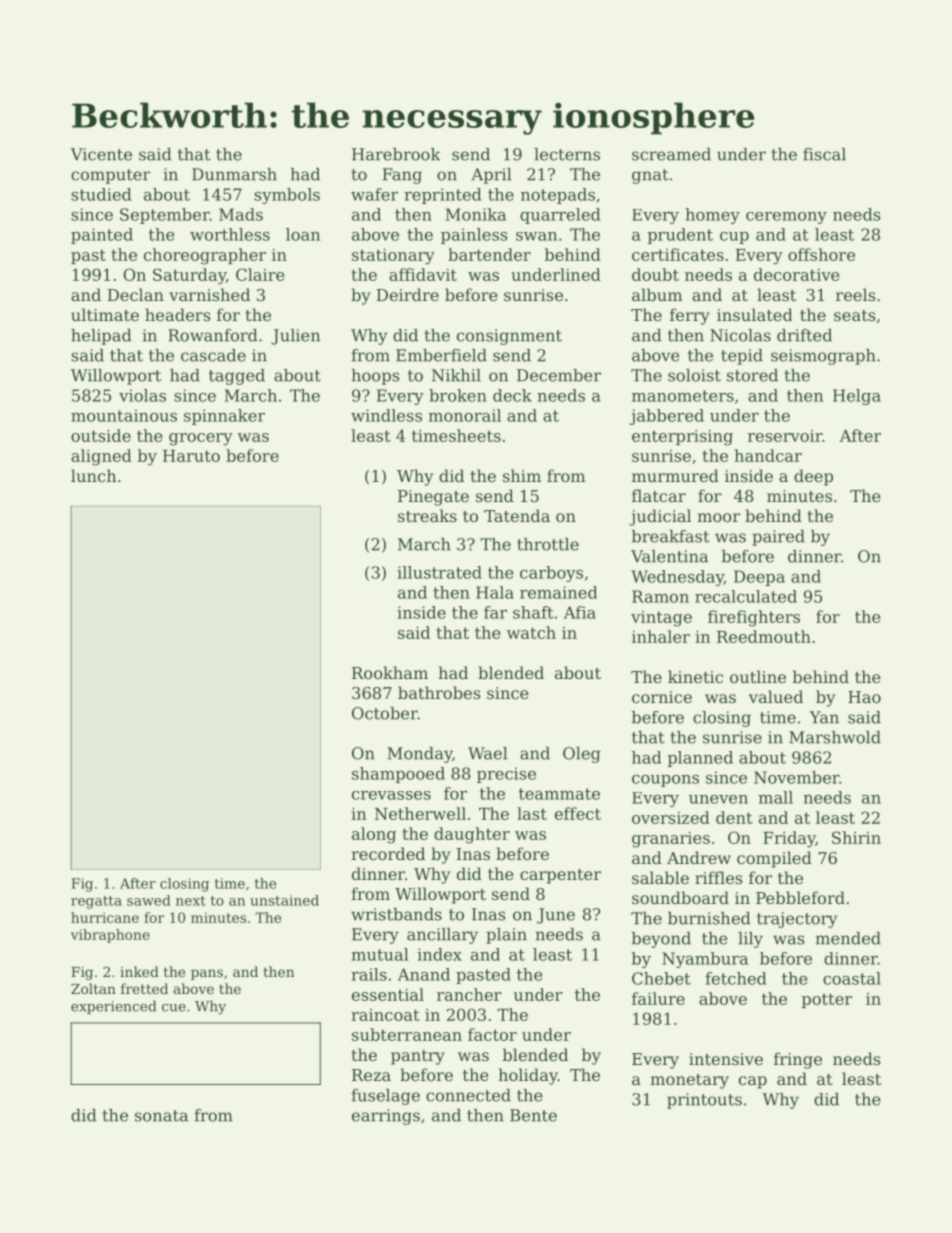 Image resolution: width=952 pixels, height=1233 pixels. I want to click on Haruto, so click(191, 456).
